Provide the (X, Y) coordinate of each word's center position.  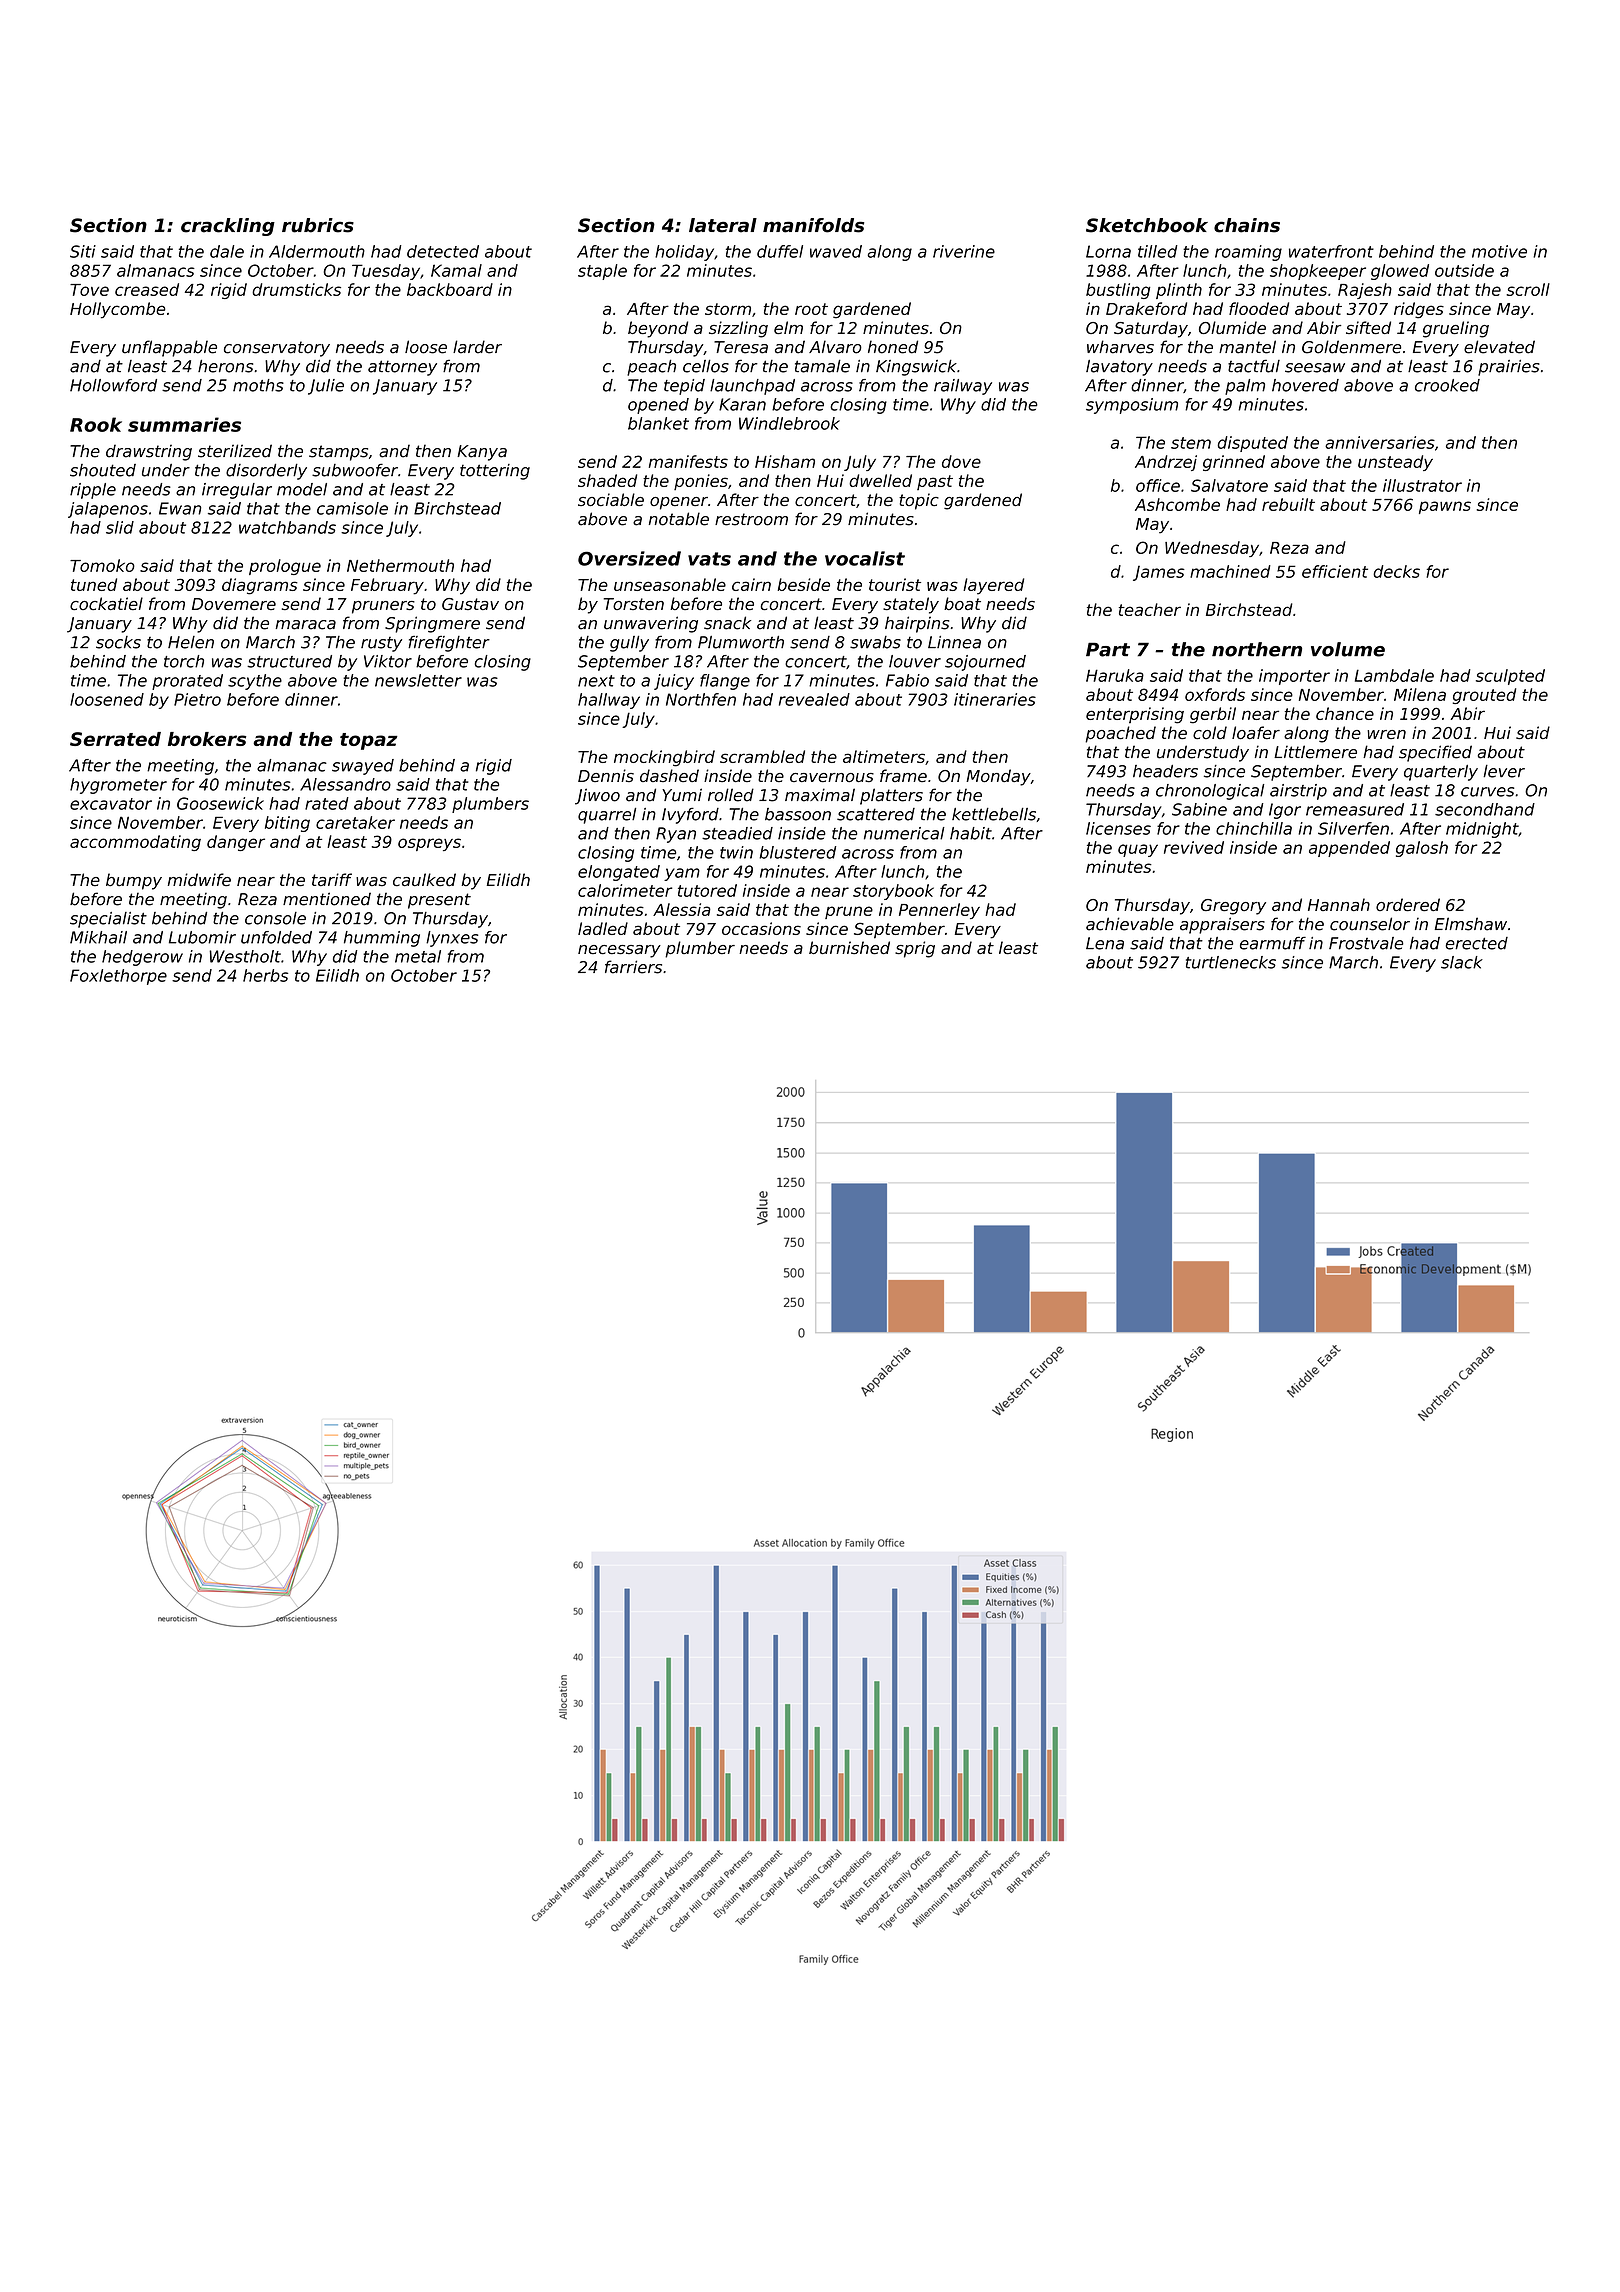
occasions (761, 928)
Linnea (954, 642)
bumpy (134, 881)
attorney (402, 368)
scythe (255, 682)
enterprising (1135, 715)
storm (728, 309)
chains (1247, 225)
